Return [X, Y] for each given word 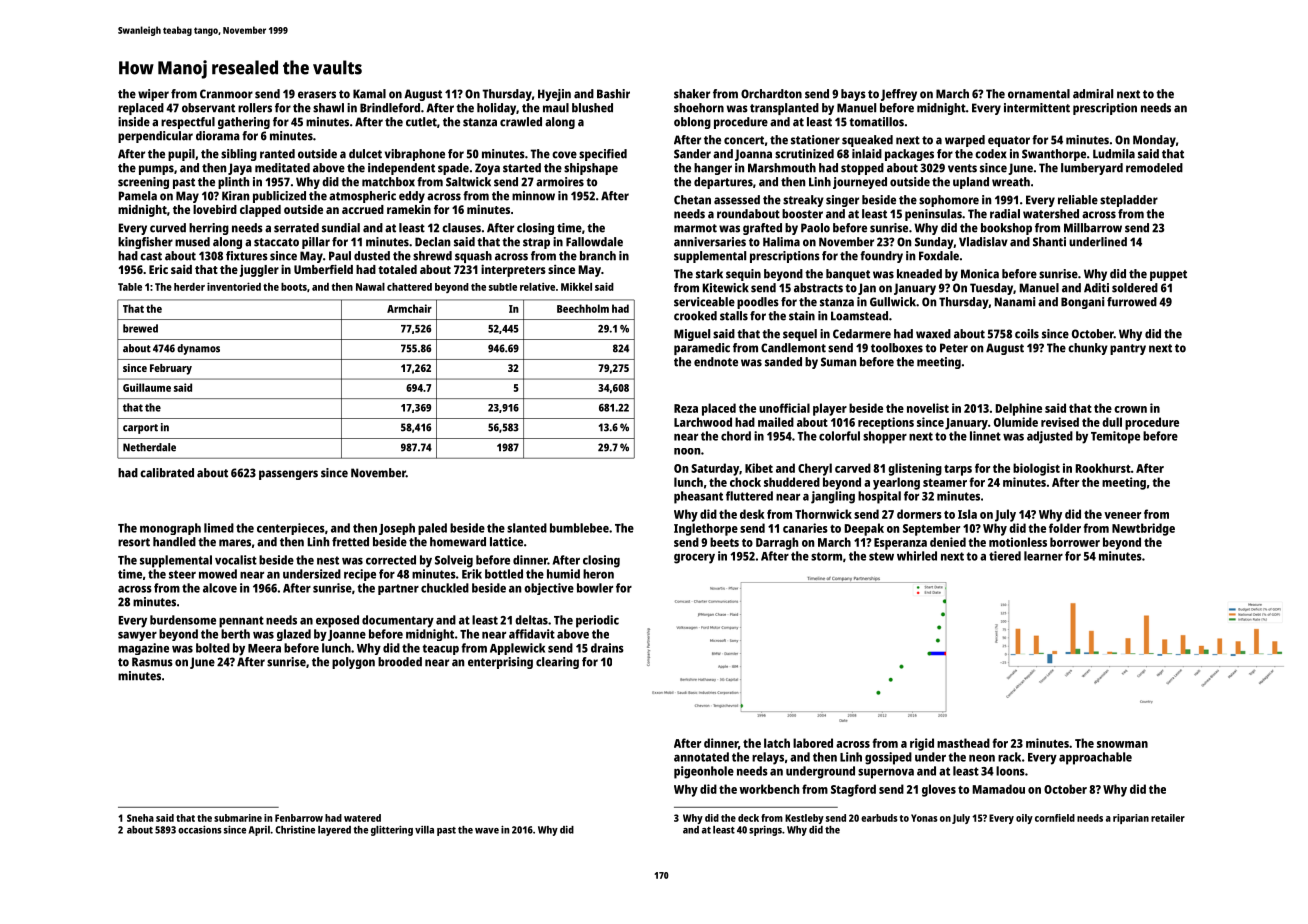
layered [334, 831]
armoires [560, 182]
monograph [170, 529]
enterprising [500, 663]
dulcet [365, 154]
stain [802, 316]
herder [189, 287]
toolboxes [897, 348]
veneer [1122, 515]
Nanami [1015, 302]
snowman [1122, 744]
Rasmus [152, 662]
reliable [1078, 200]
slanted [527, 528]
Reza [686, 408]
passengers [288, 475]
